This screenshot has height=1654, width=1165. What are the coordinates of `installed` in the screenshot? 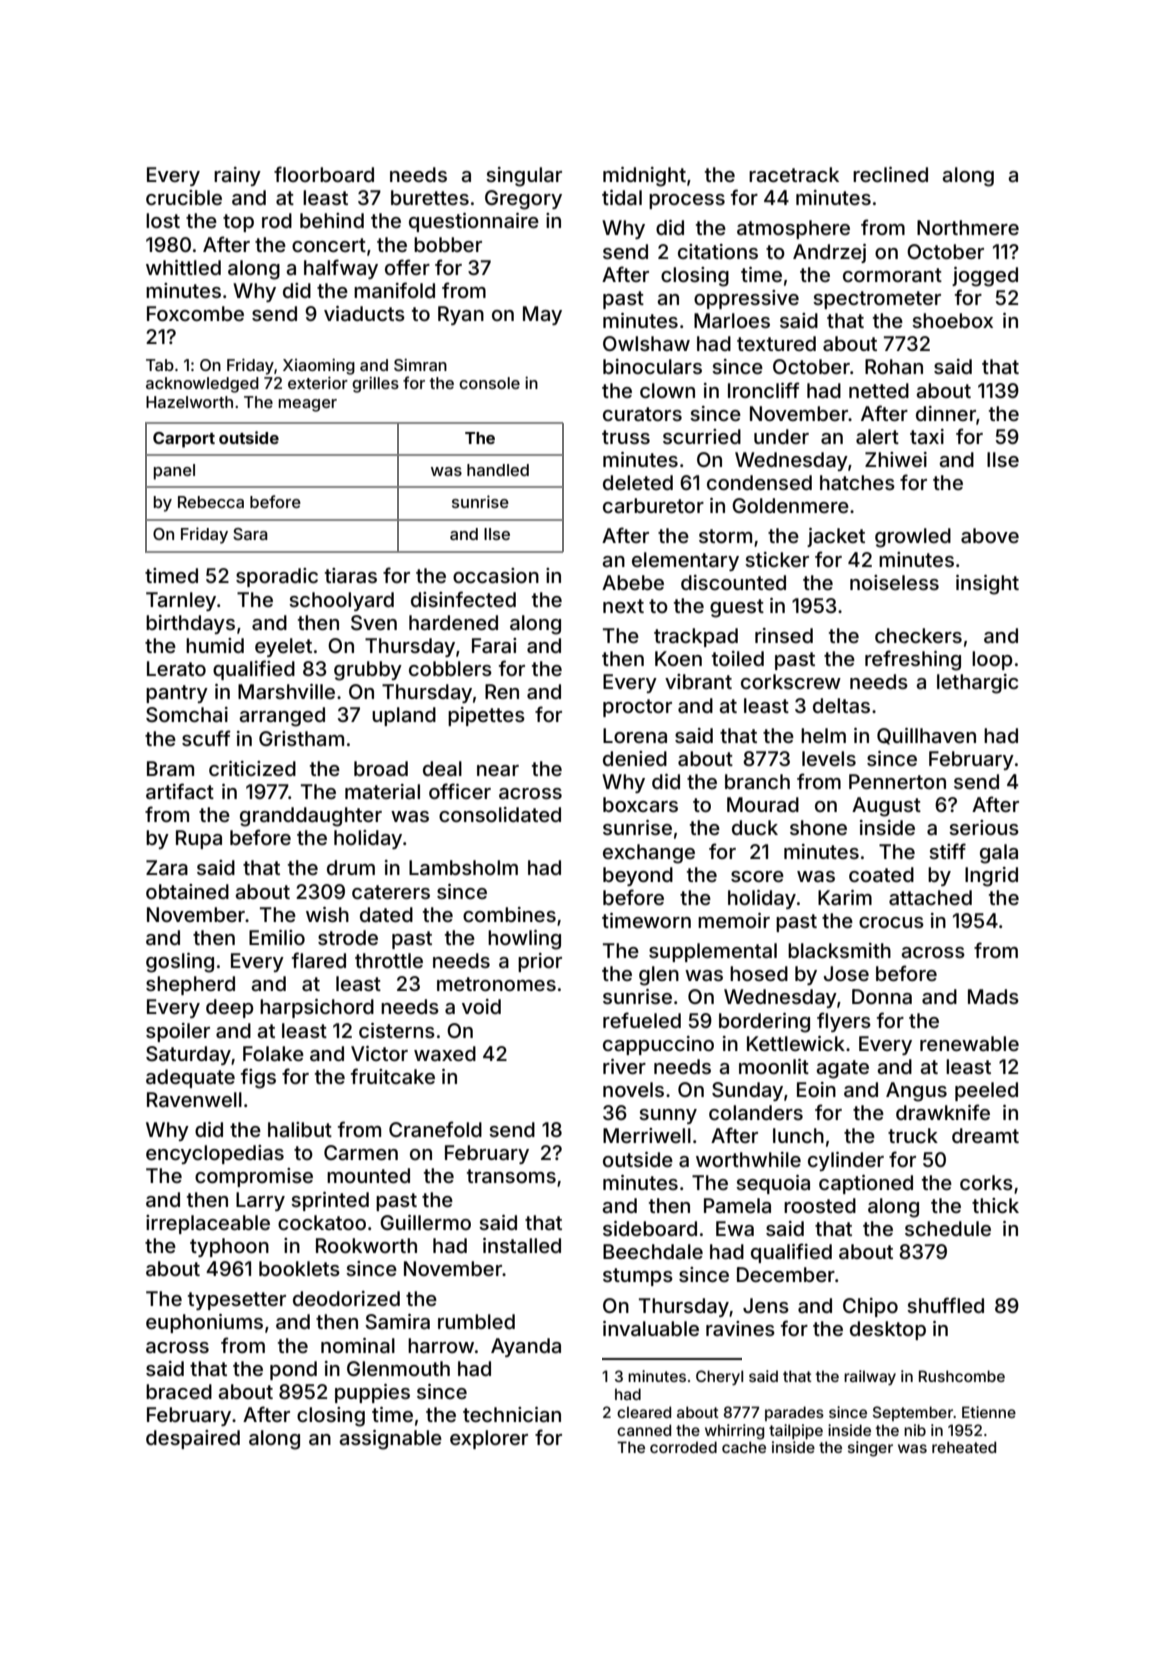 It's located at (522, 1245).
